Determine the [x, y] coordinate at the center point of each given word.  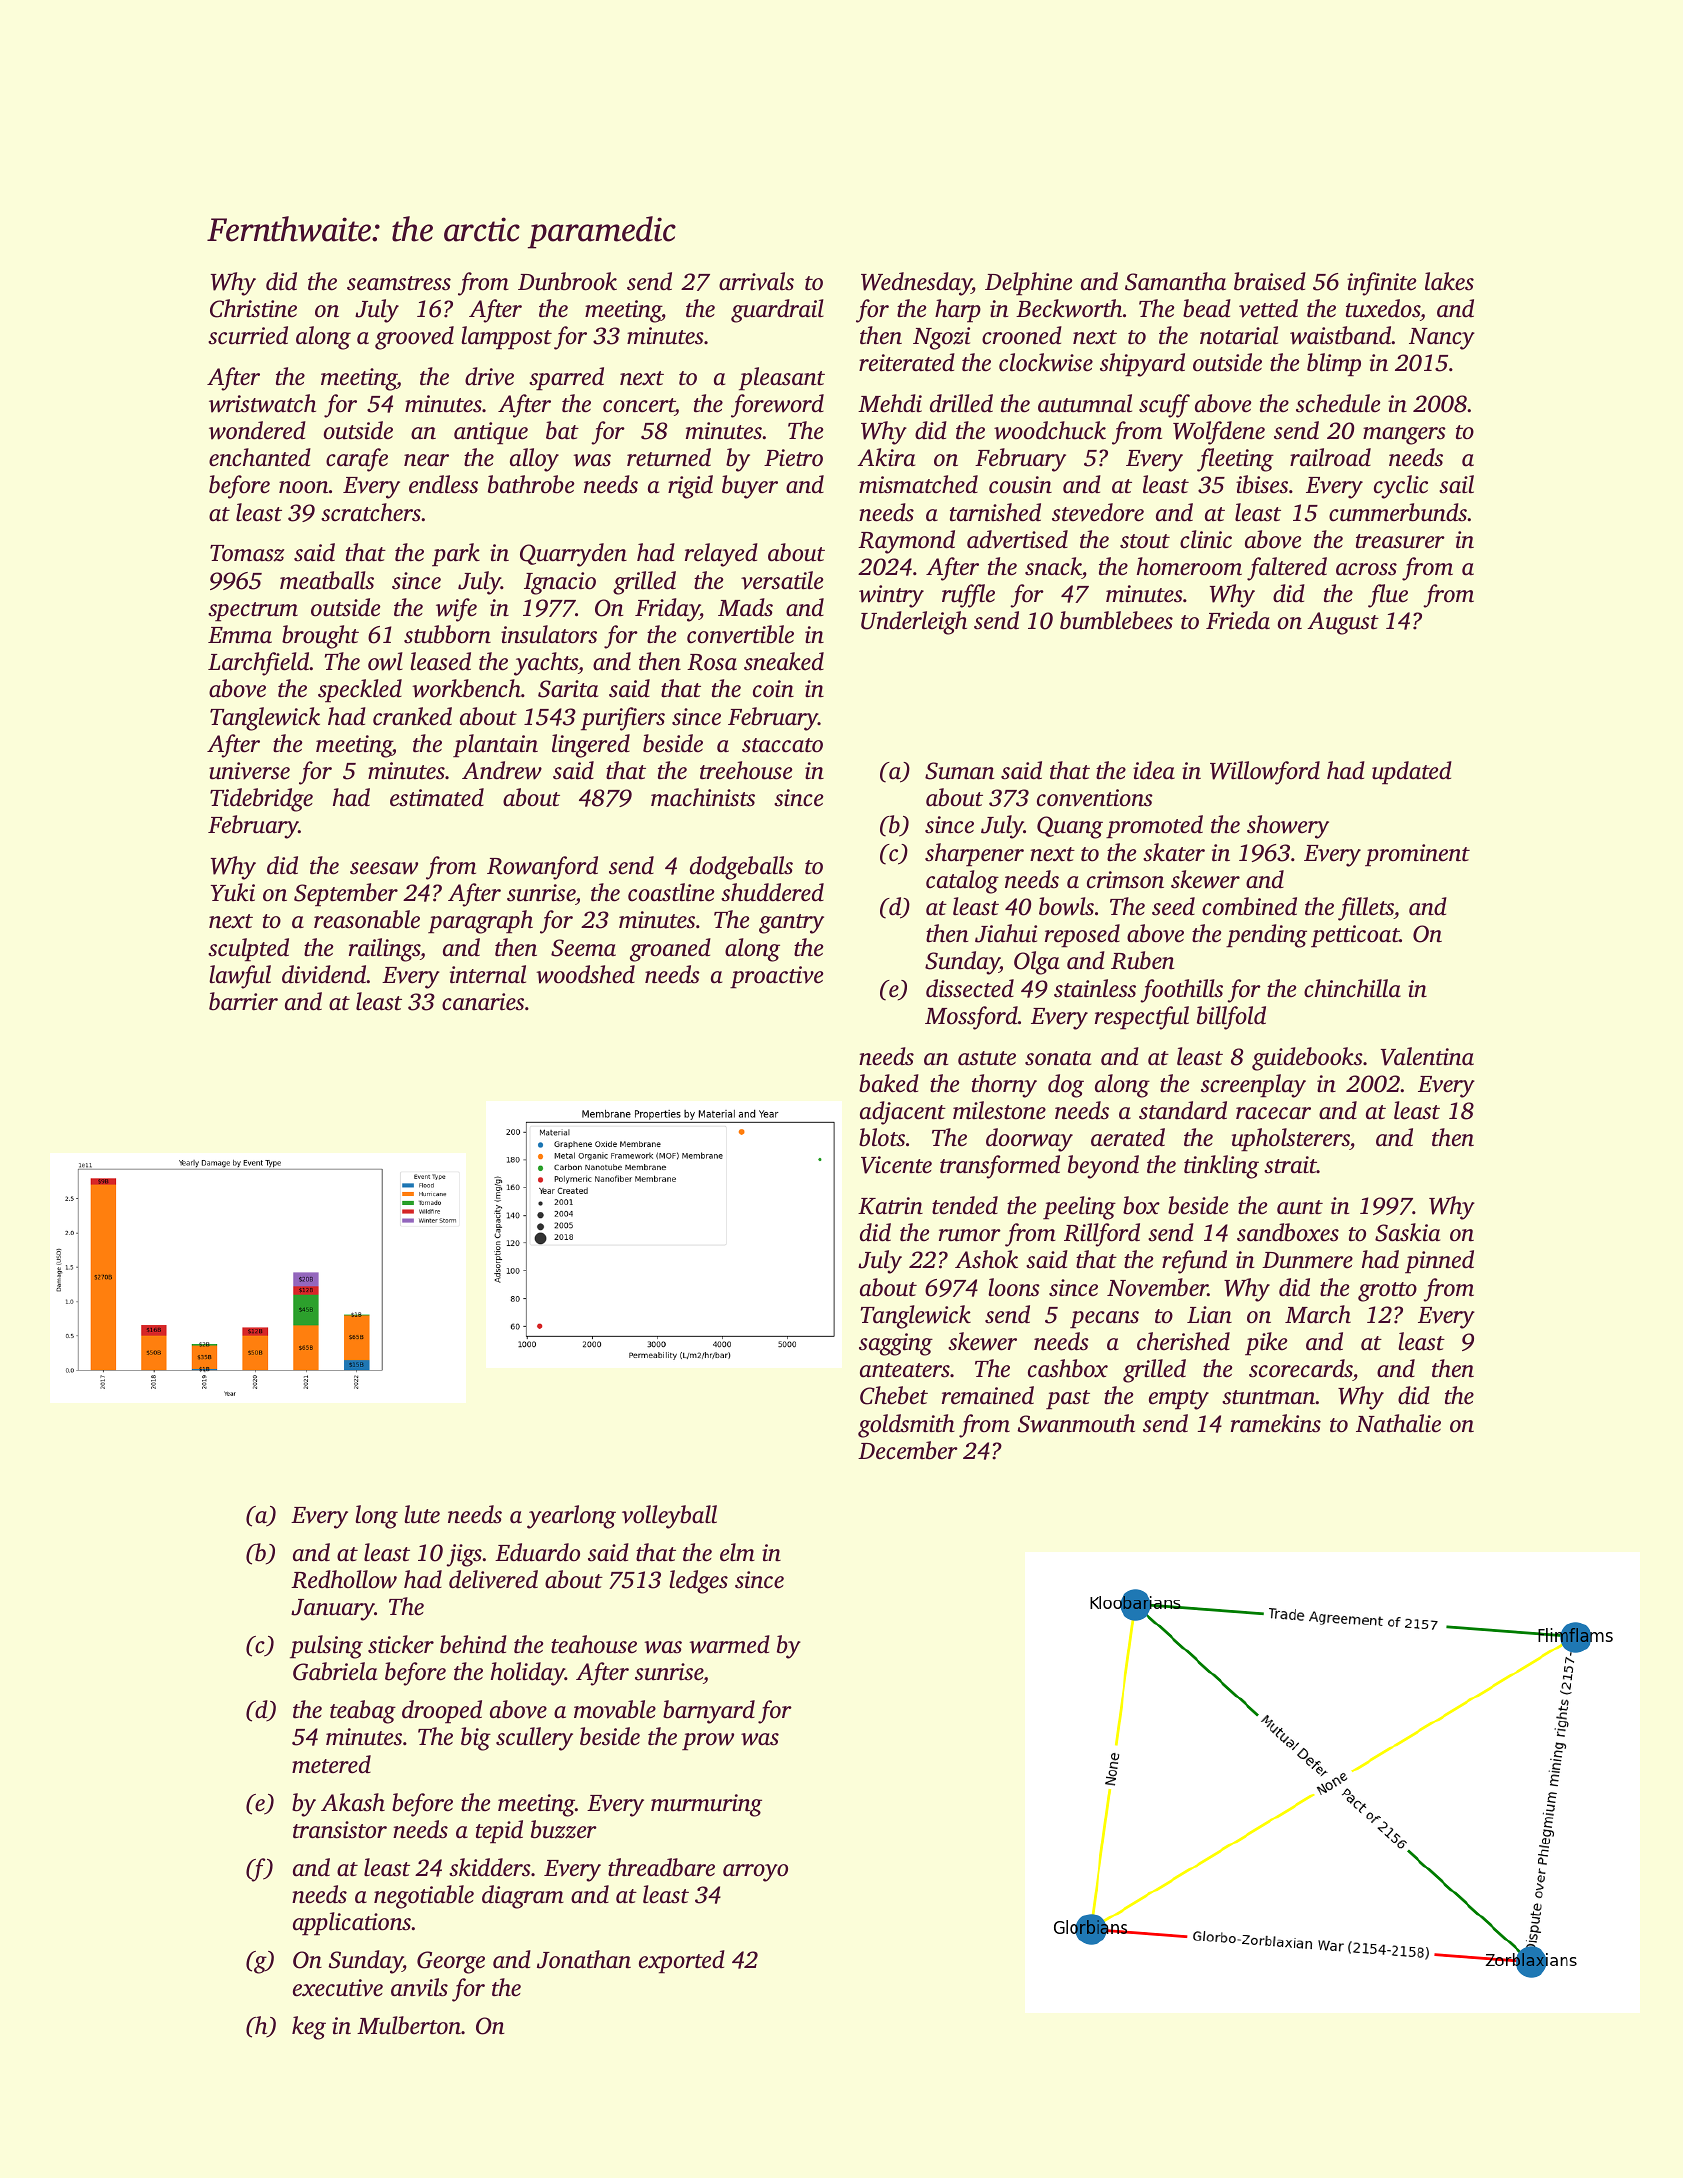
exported [682, 1962]
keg [309, 2028]
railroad [1330, 457]
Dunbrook [567, 281]
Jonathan [584, 1959]
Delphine [1029, 284]
